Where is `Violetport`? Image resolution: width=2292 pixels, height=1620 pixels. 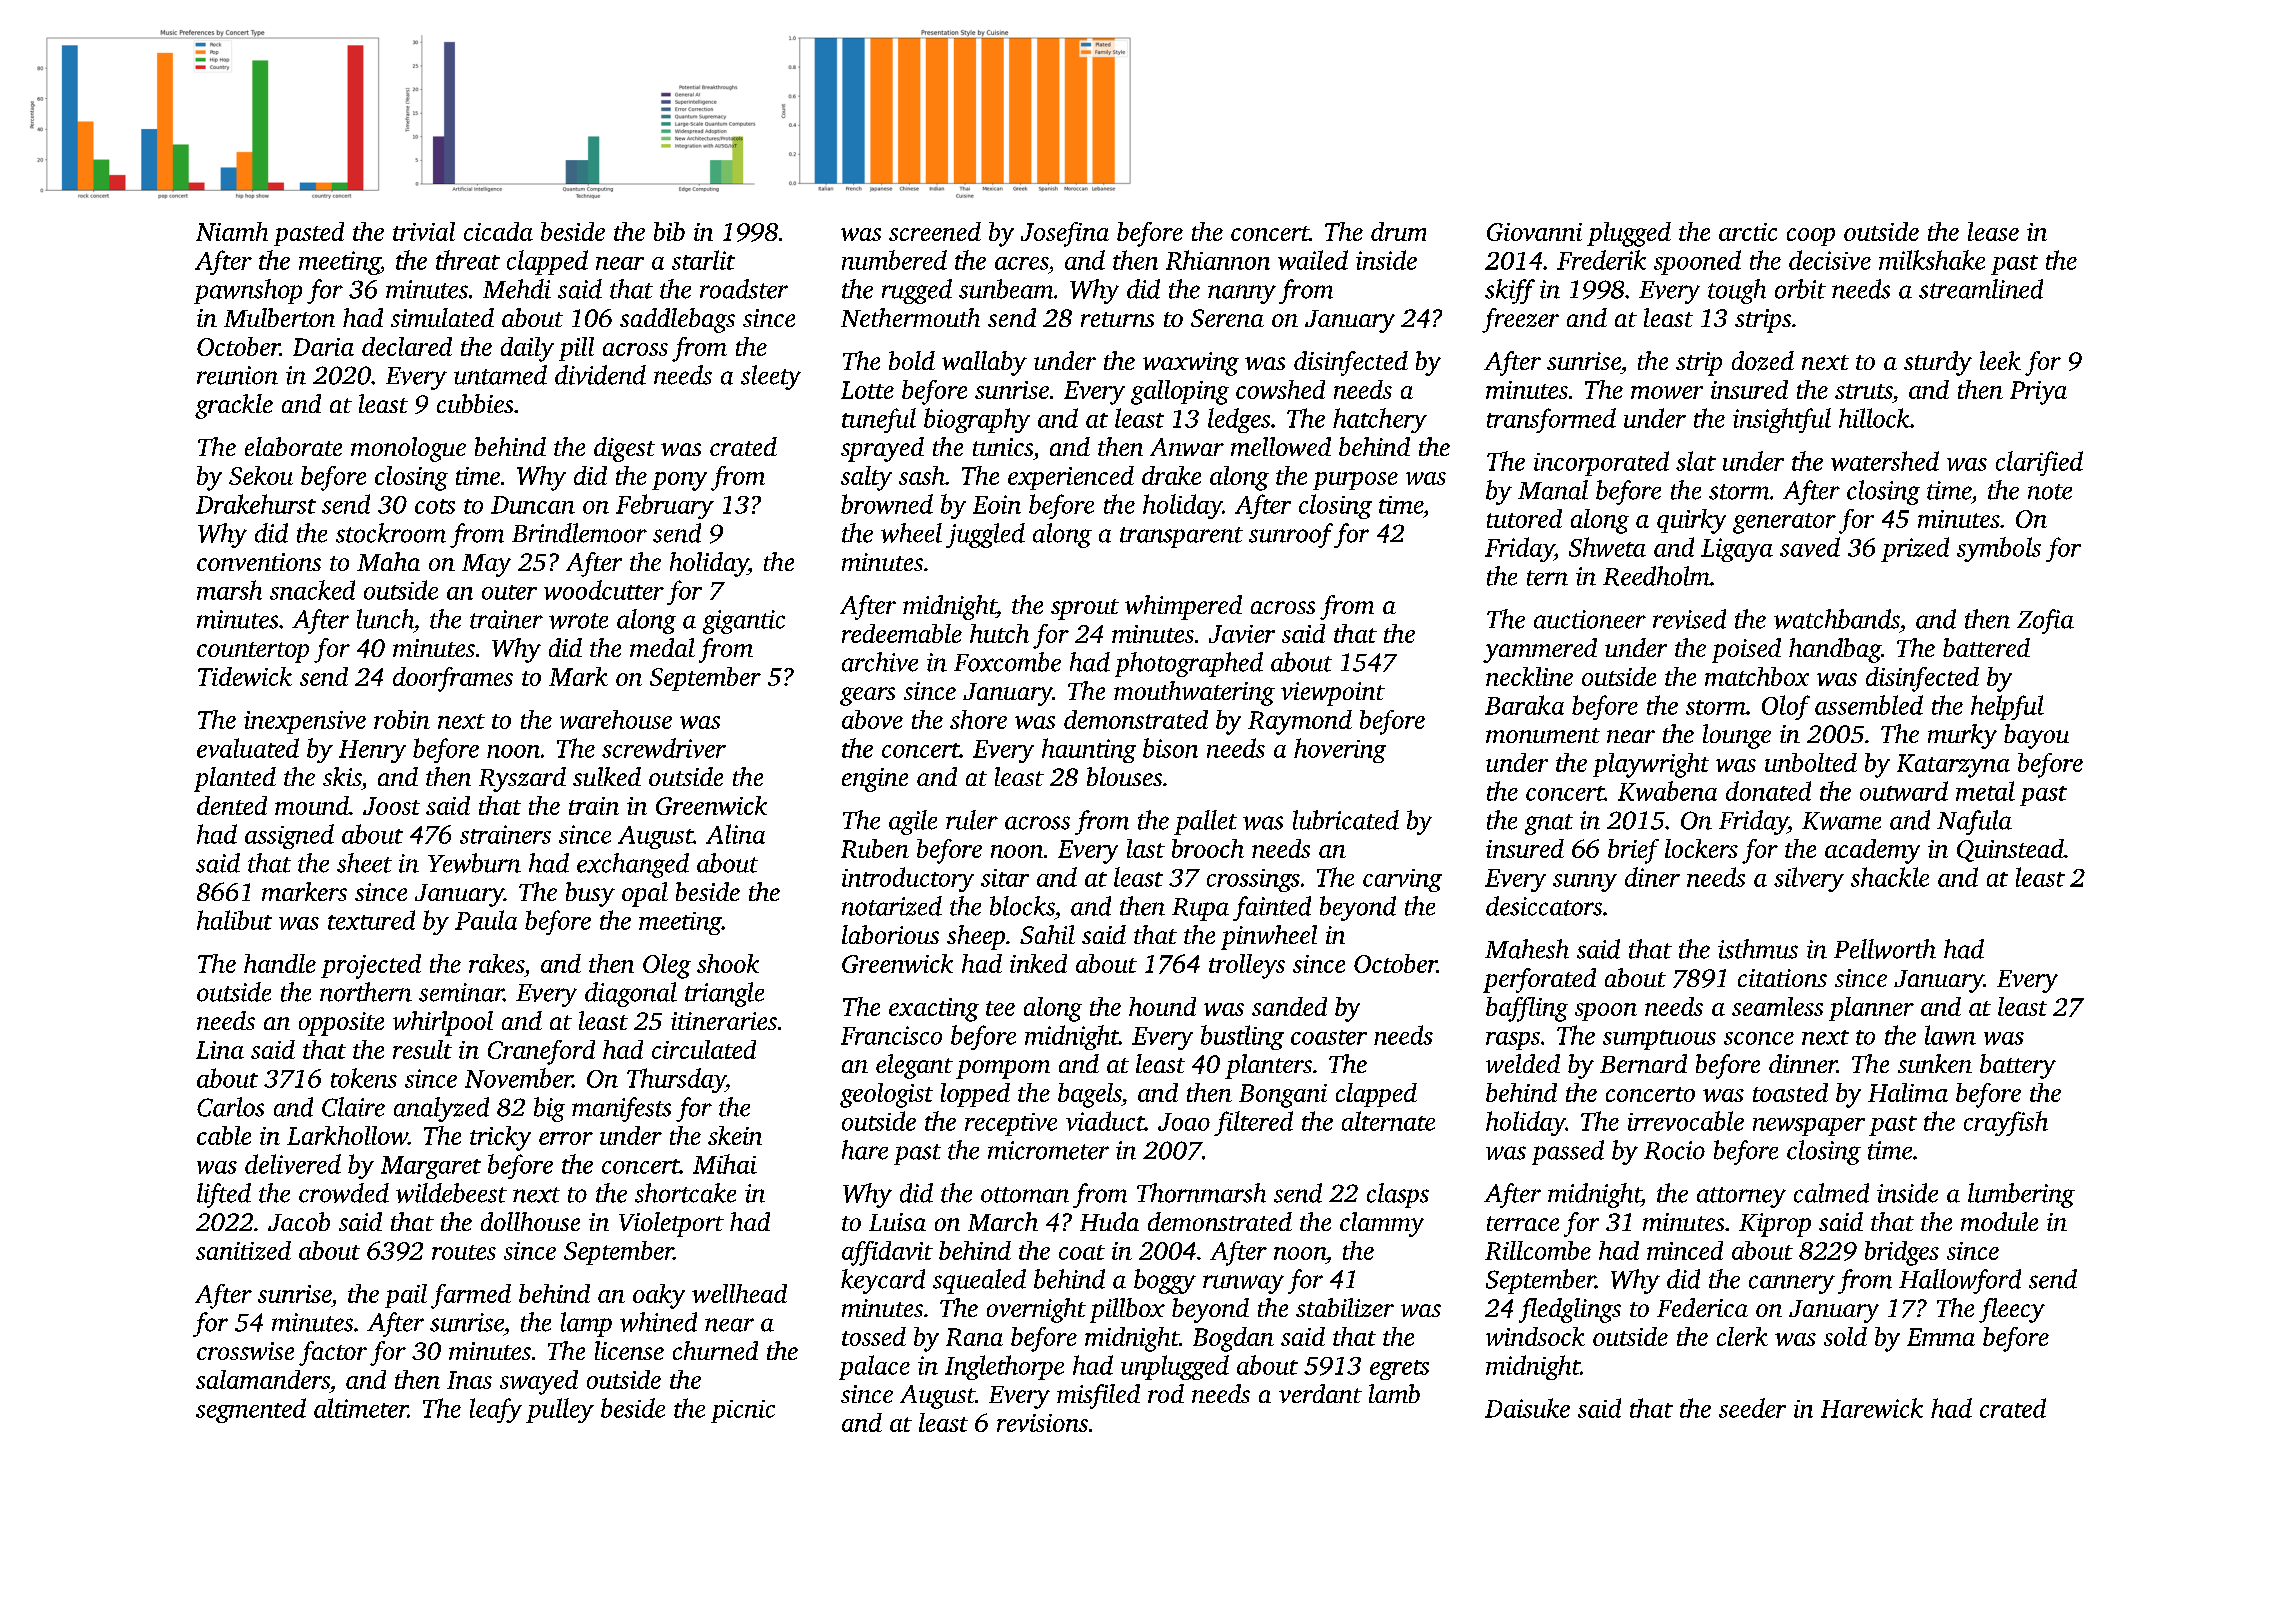 Violetport is located at coordinates (671, 1224).
